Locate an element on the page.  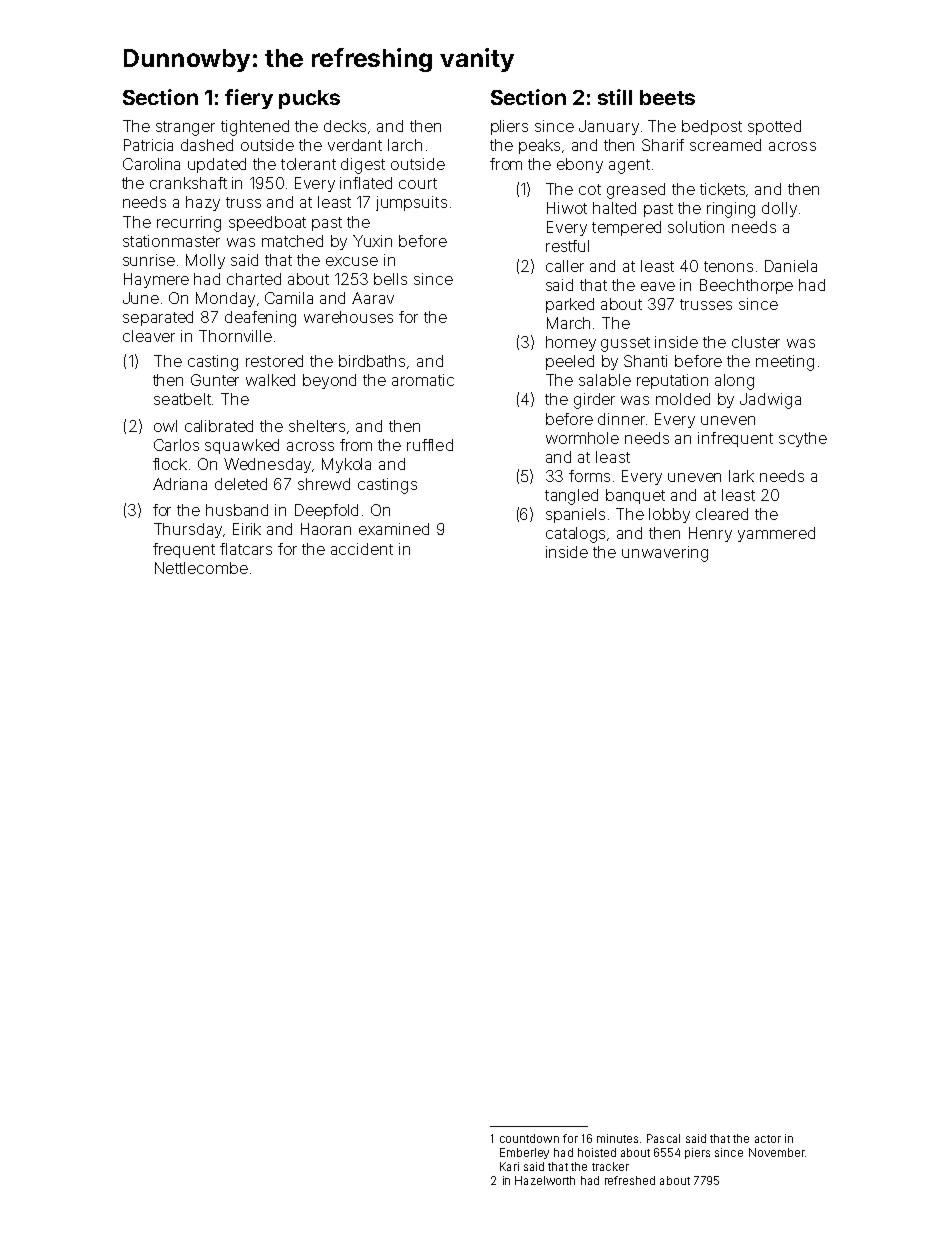
pliers is located at coordinates (509, 127).
